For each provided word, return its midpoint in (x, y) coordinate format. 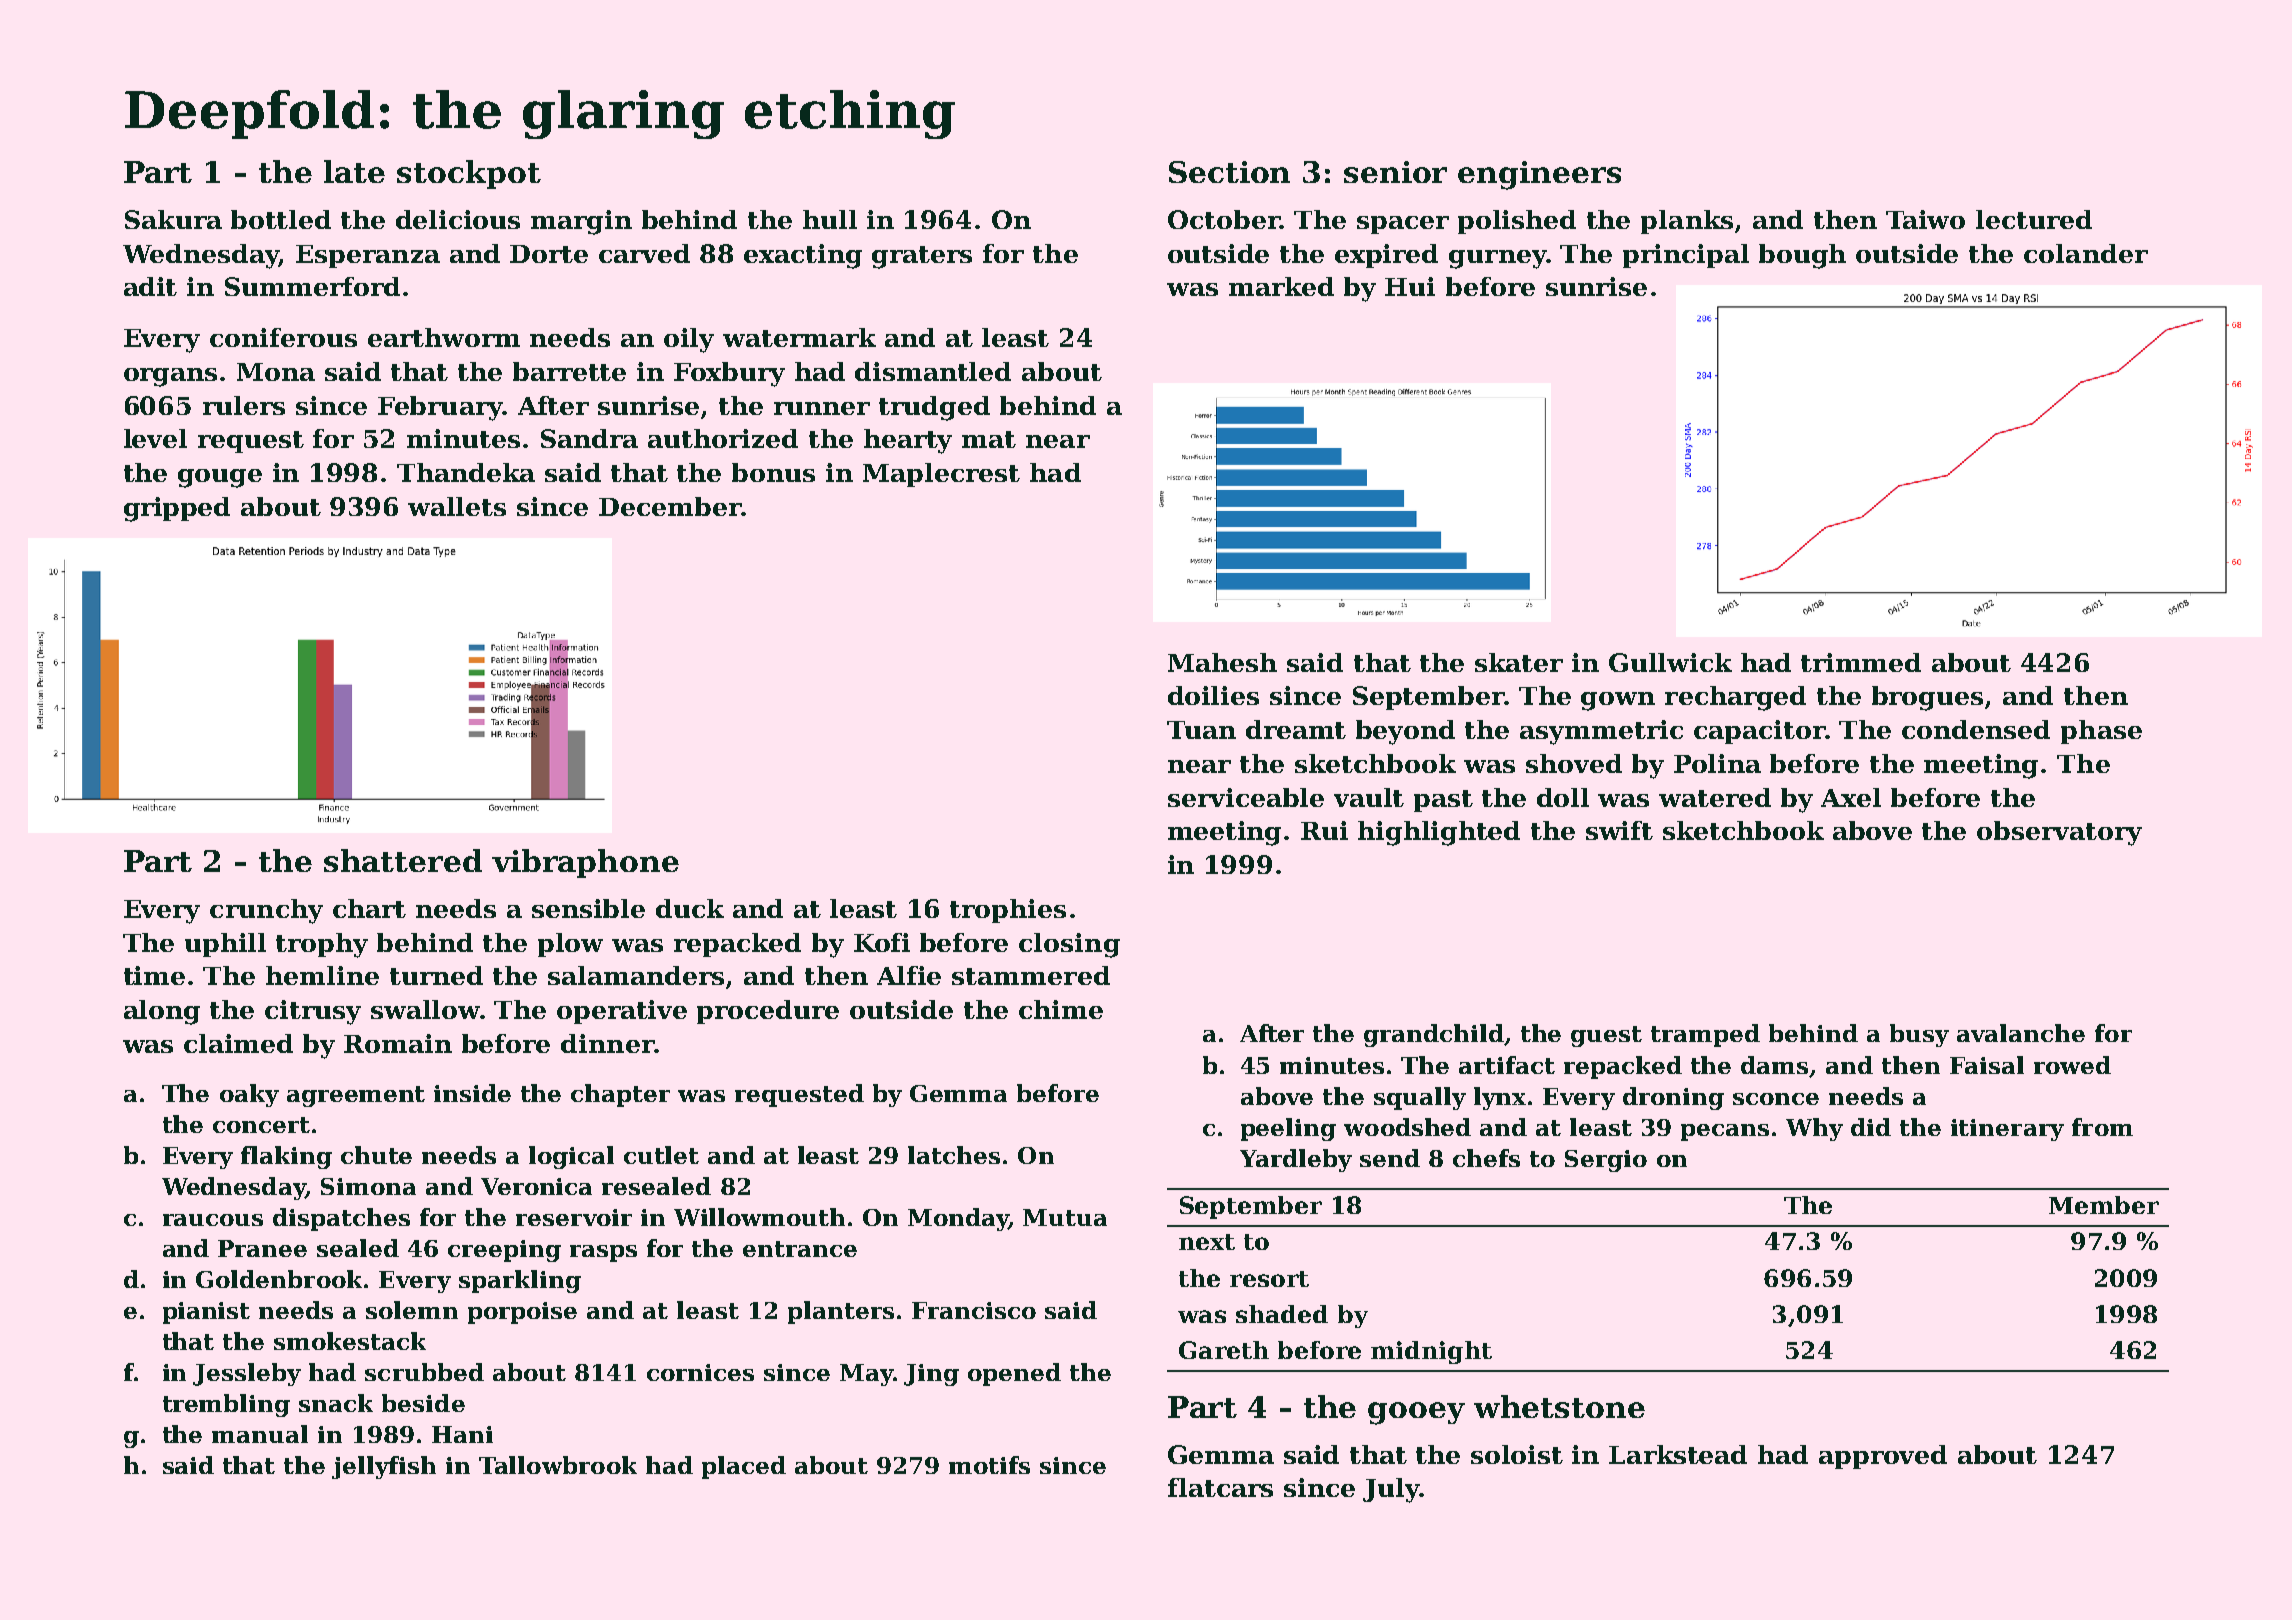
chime (1061, 1009)
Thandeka (466, 472)
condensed (1976, 729)
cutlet (661, 1155)
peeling (1288, 1129)
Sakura (173, 219)
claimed (238, 1043)
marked (1281, 286)
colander (2086, 253)
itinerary (2007, 1130)
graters (922, 257)
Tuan (1201, 730)
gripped (177, 509)
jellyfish (384, 1467)
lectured (2034, 219)
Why (1814, 1129)
